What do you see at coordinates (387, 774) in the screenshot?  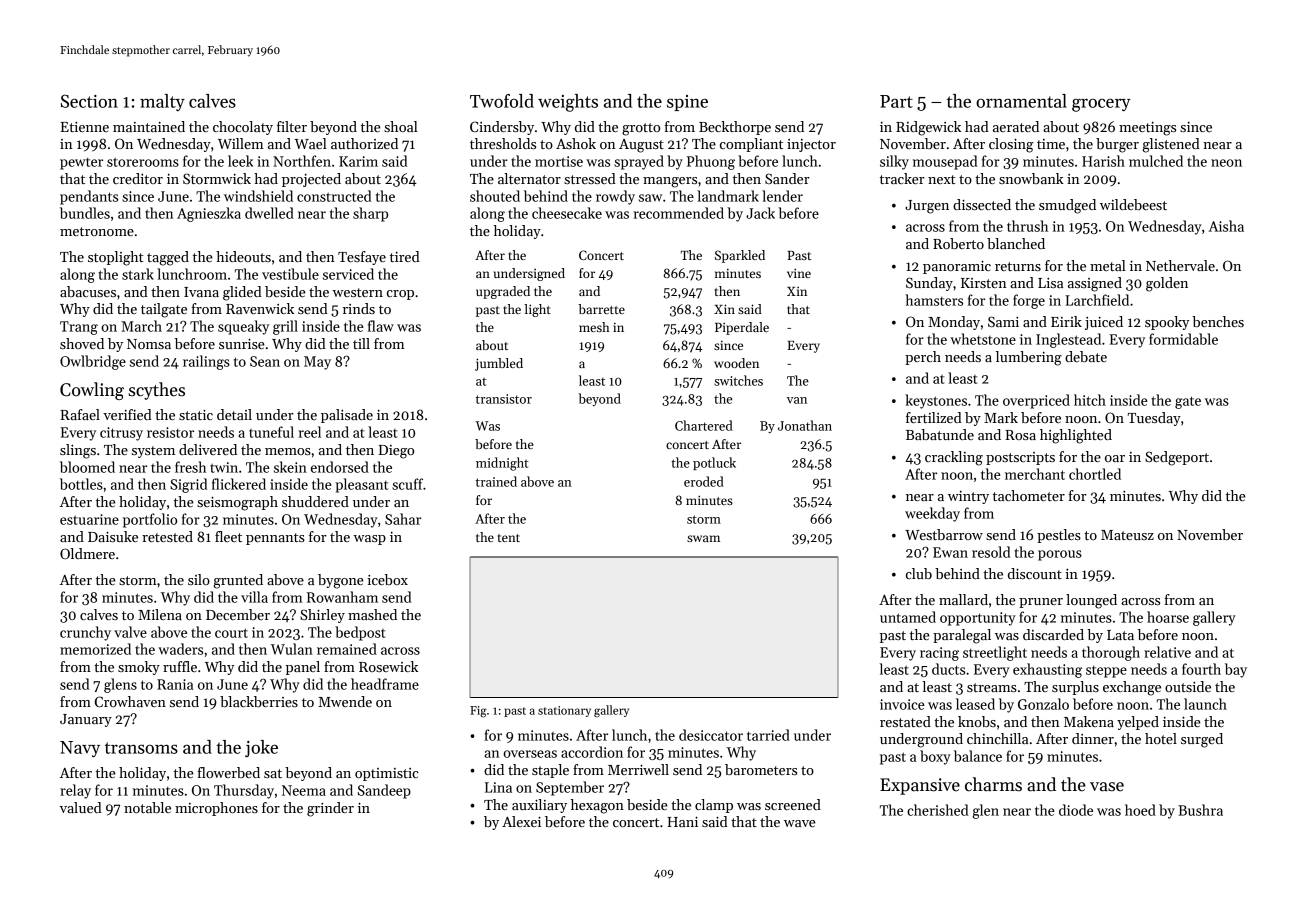 I see `optimistic` at bounding box center [387, 774].
